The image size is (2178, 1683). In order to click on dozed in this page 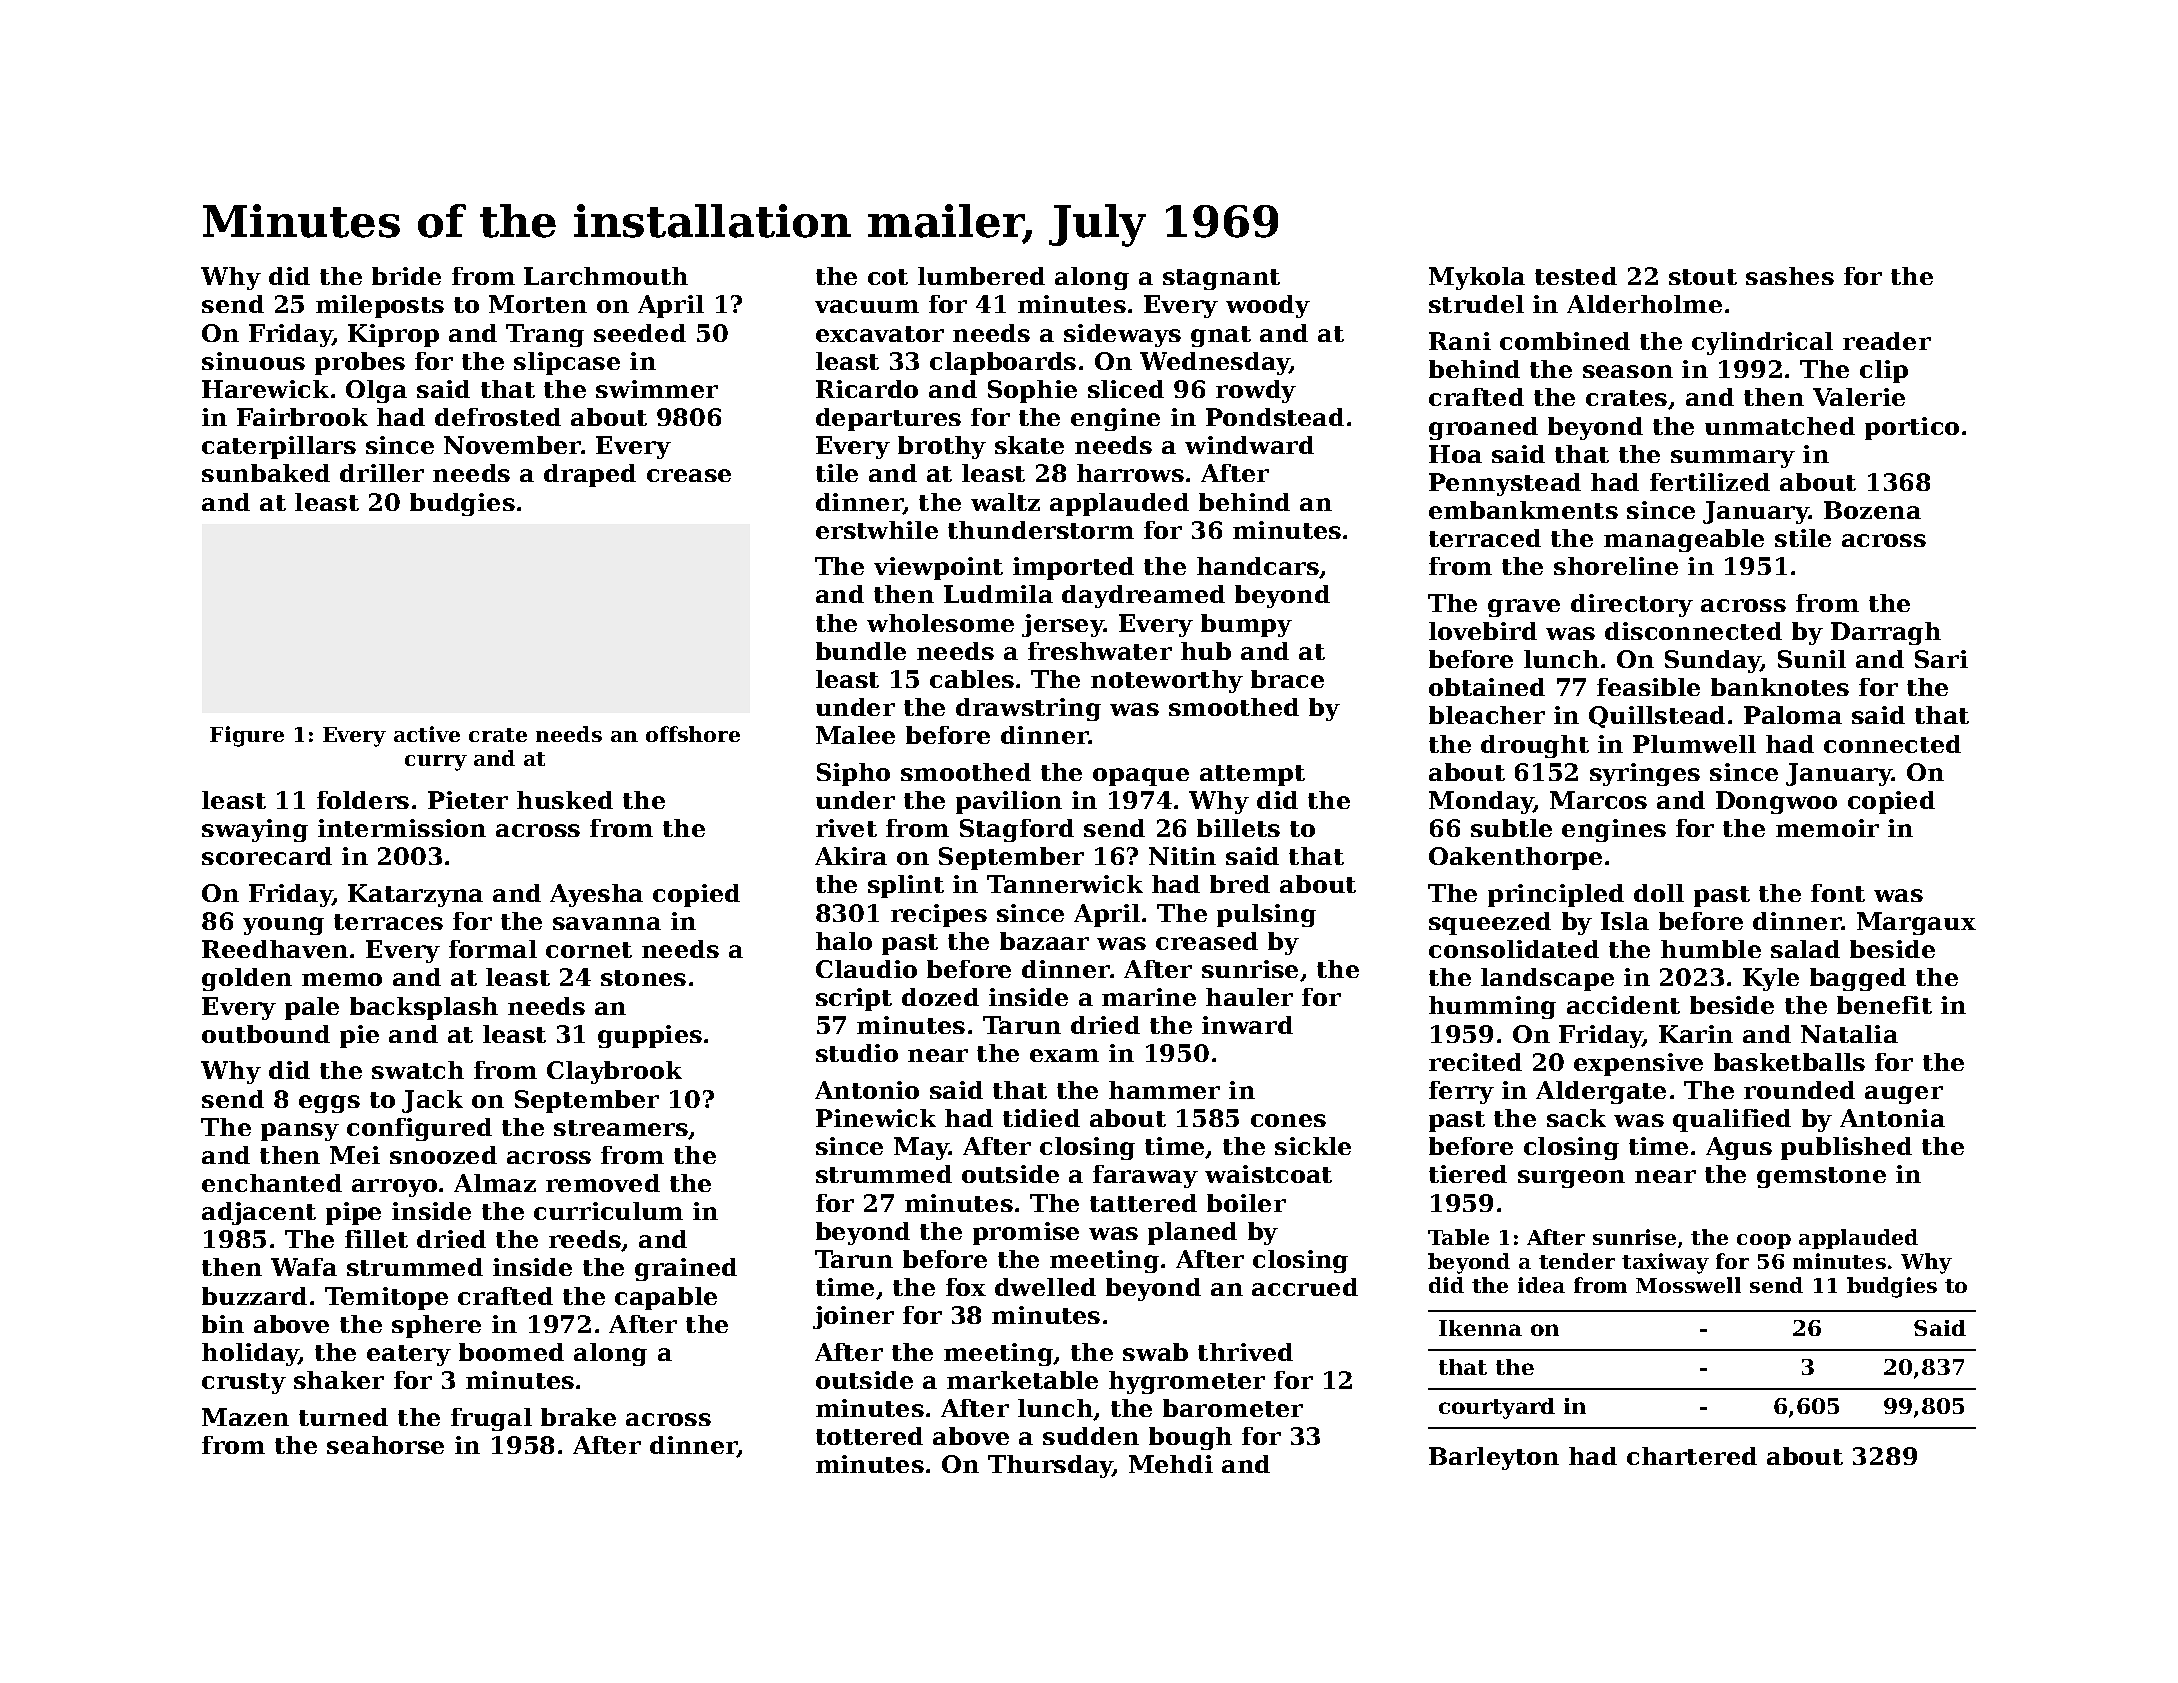, I will do `click(940, 997)`.
